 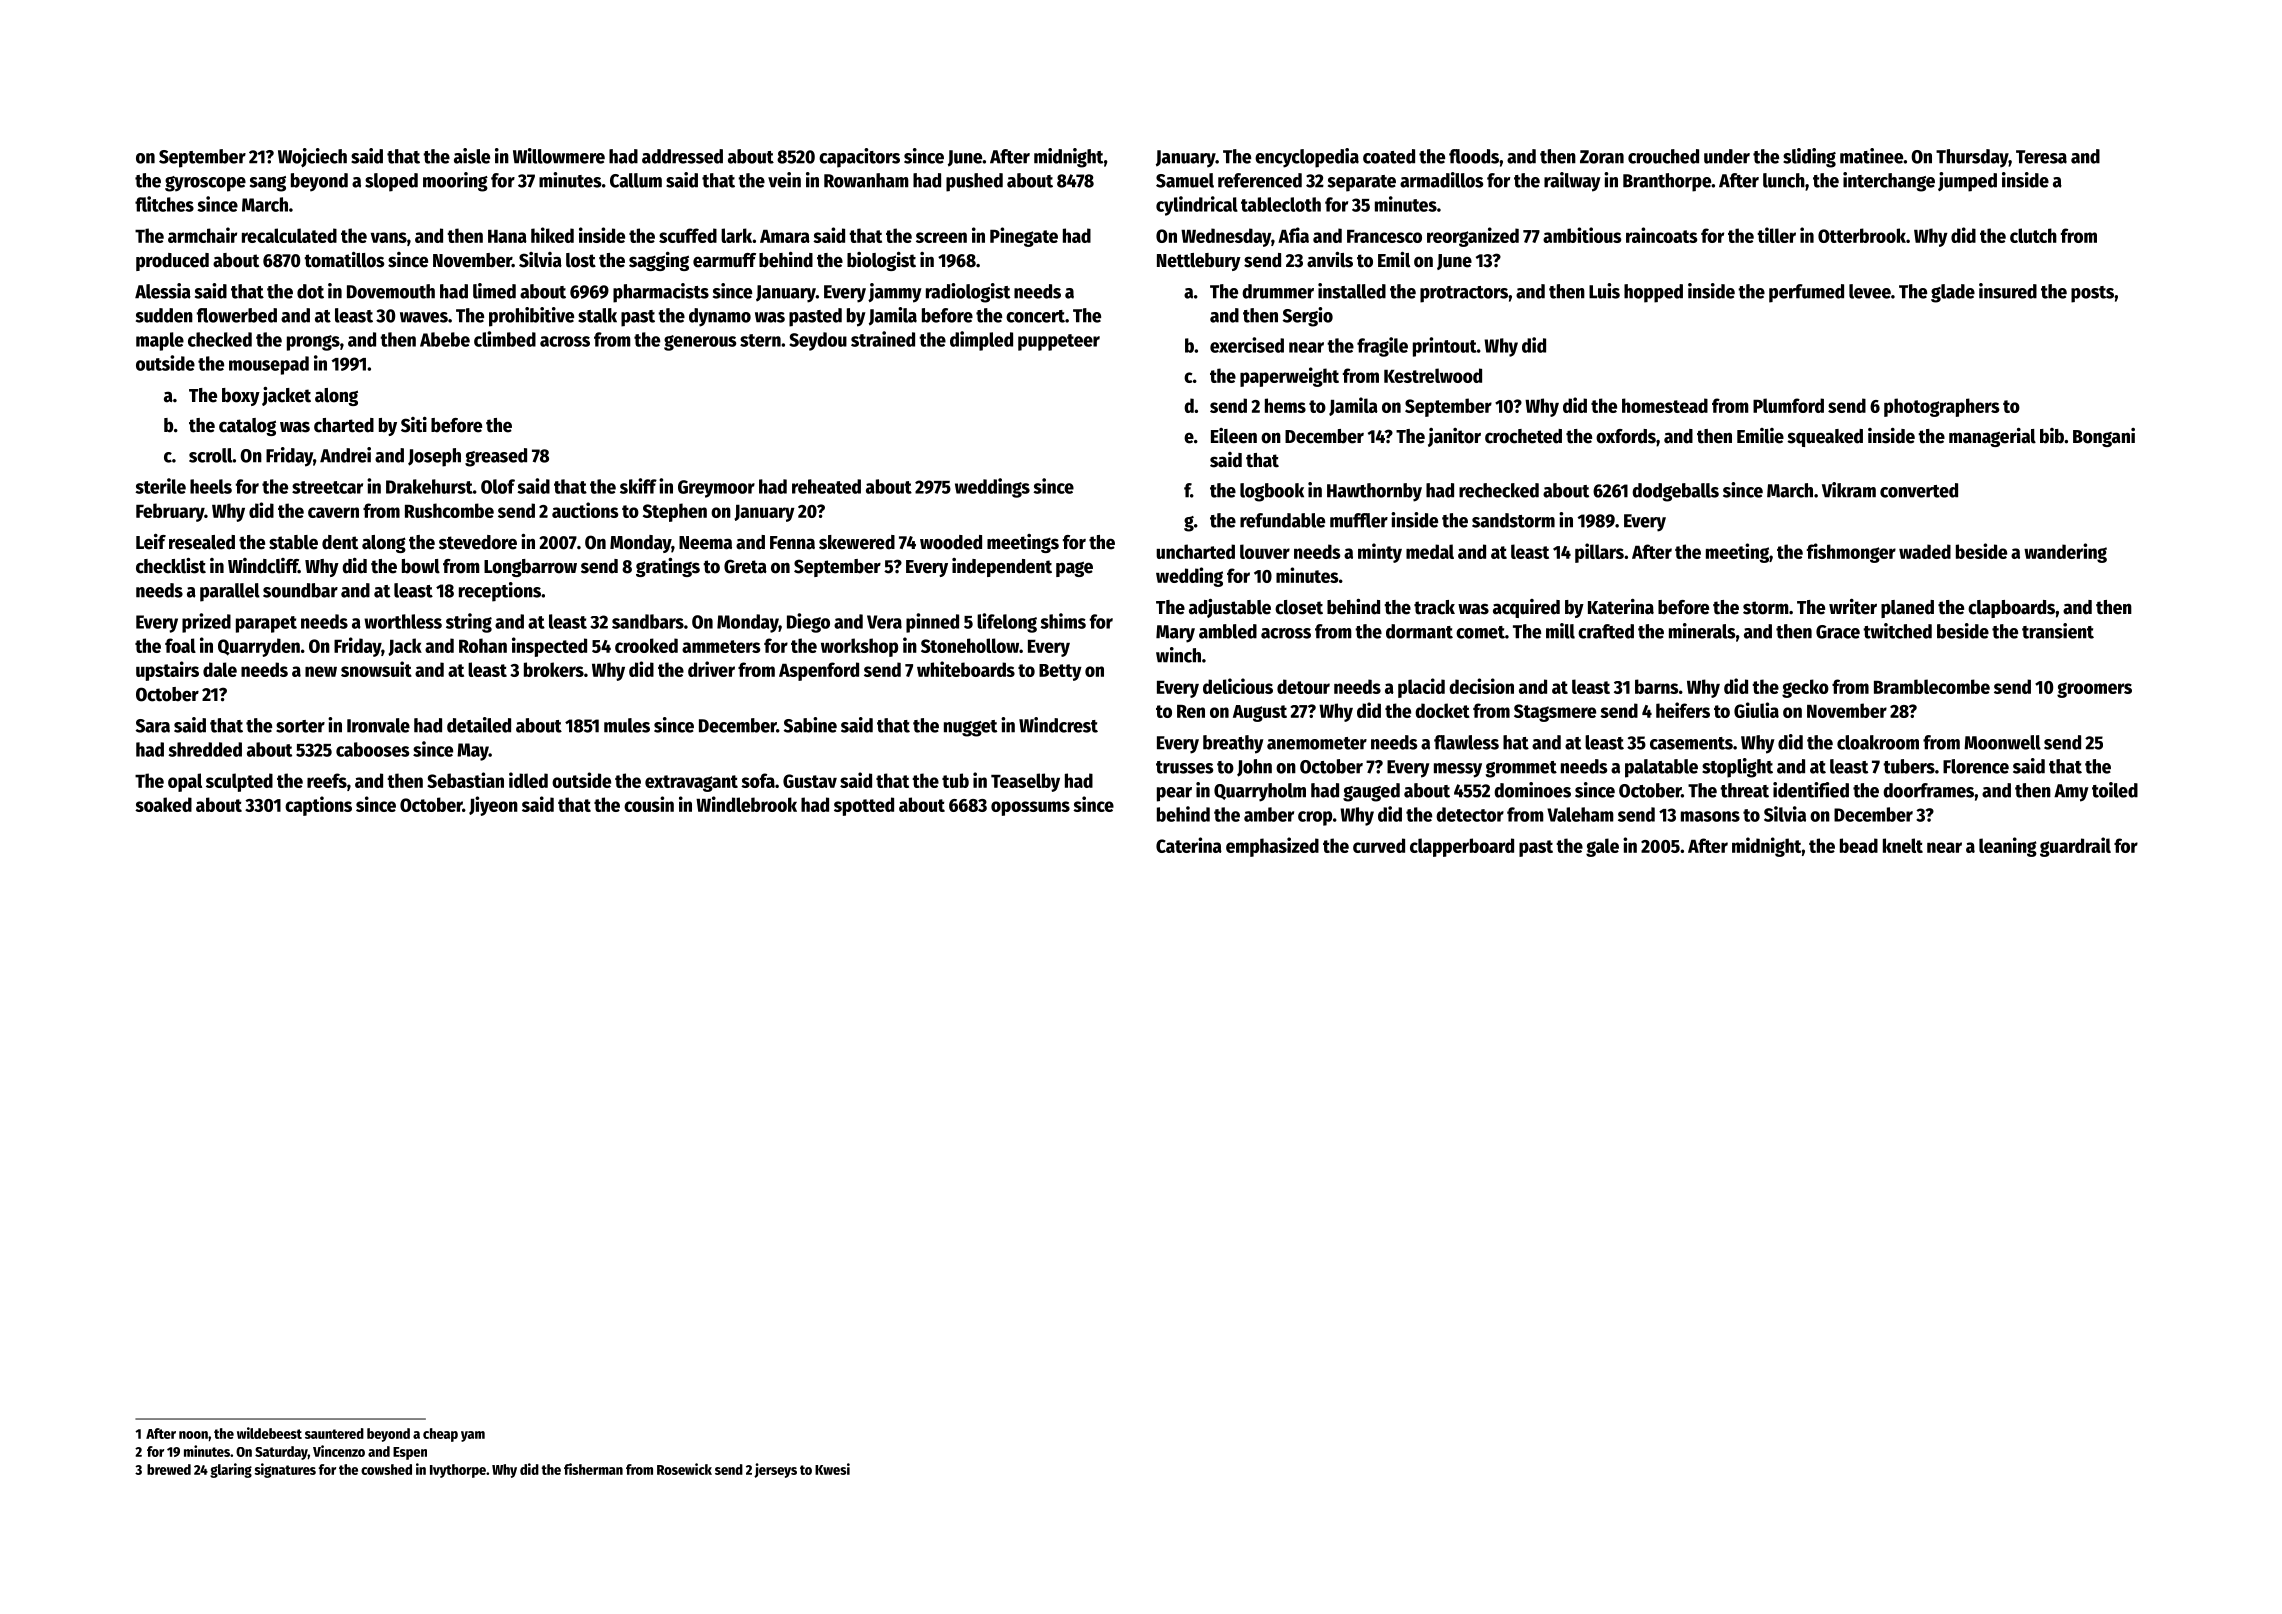 I want to click on jerseys, so click(x=775, y=1470).
